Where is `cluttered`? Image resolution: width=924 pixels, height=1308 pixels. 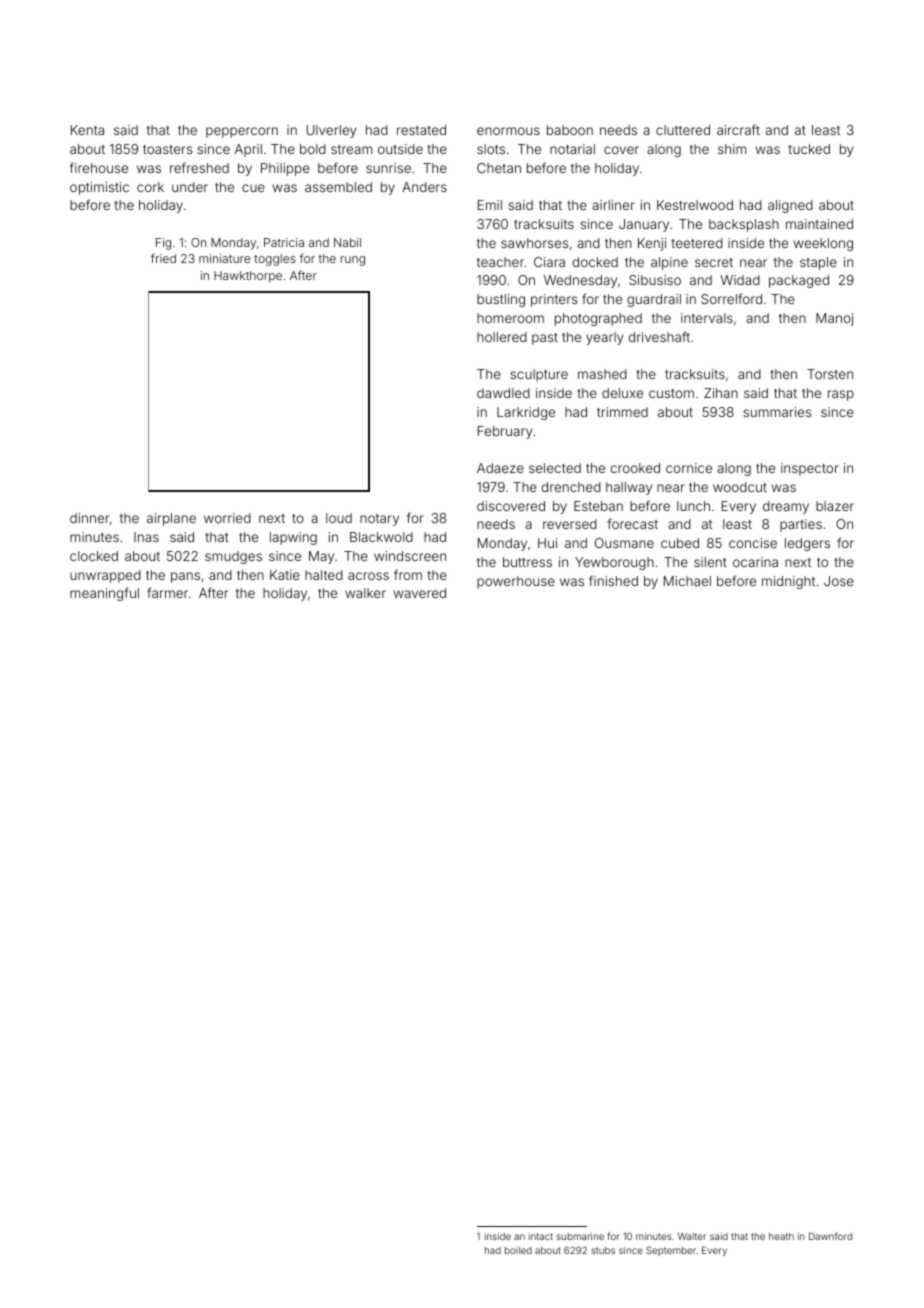
cluttered is located at coordinates (683, 130).
